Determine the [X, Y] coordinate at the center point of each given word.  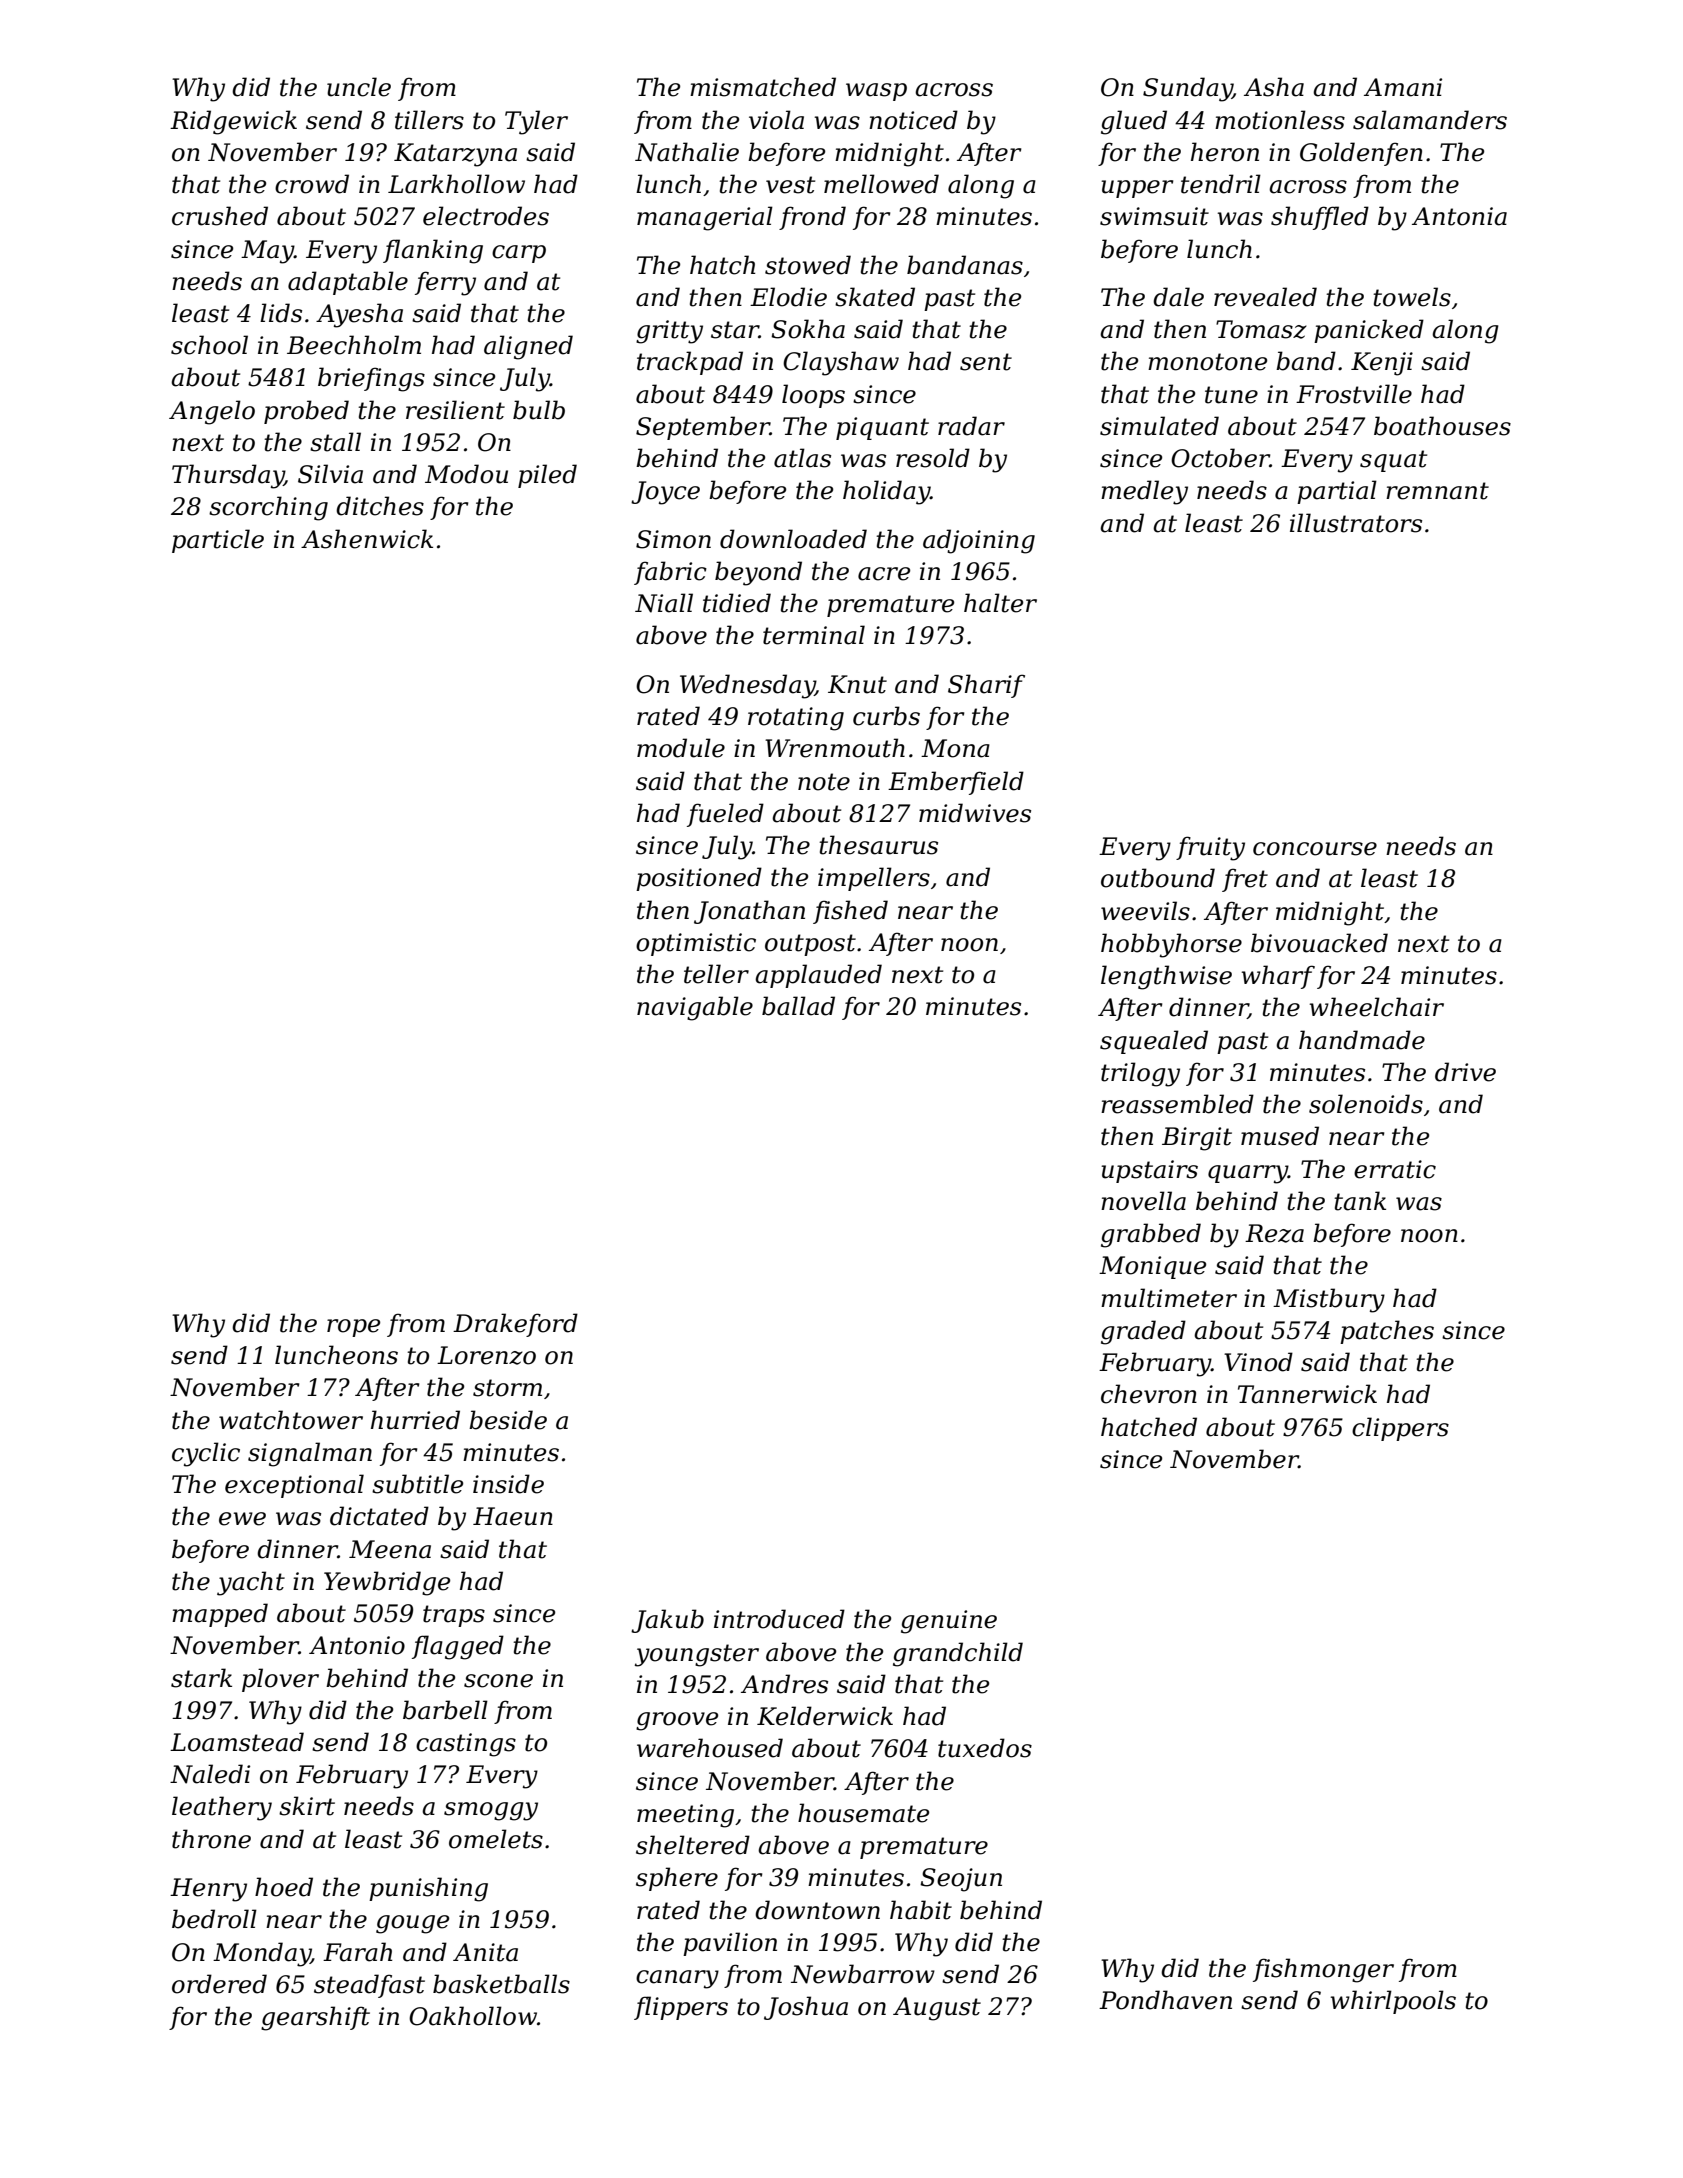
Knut [857, 684]
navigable [695, 1008]
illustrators [1356, 523]
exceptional [294, 1486]
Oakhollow [473, 2016]
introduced [779, 1619]
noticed [913, 120]
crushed [220, 216]
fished [850, 912]
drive [1465, 1072]
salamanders [1430, 120]
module [681, 748]
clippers [1400, 1429]
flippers [681, 2008]
